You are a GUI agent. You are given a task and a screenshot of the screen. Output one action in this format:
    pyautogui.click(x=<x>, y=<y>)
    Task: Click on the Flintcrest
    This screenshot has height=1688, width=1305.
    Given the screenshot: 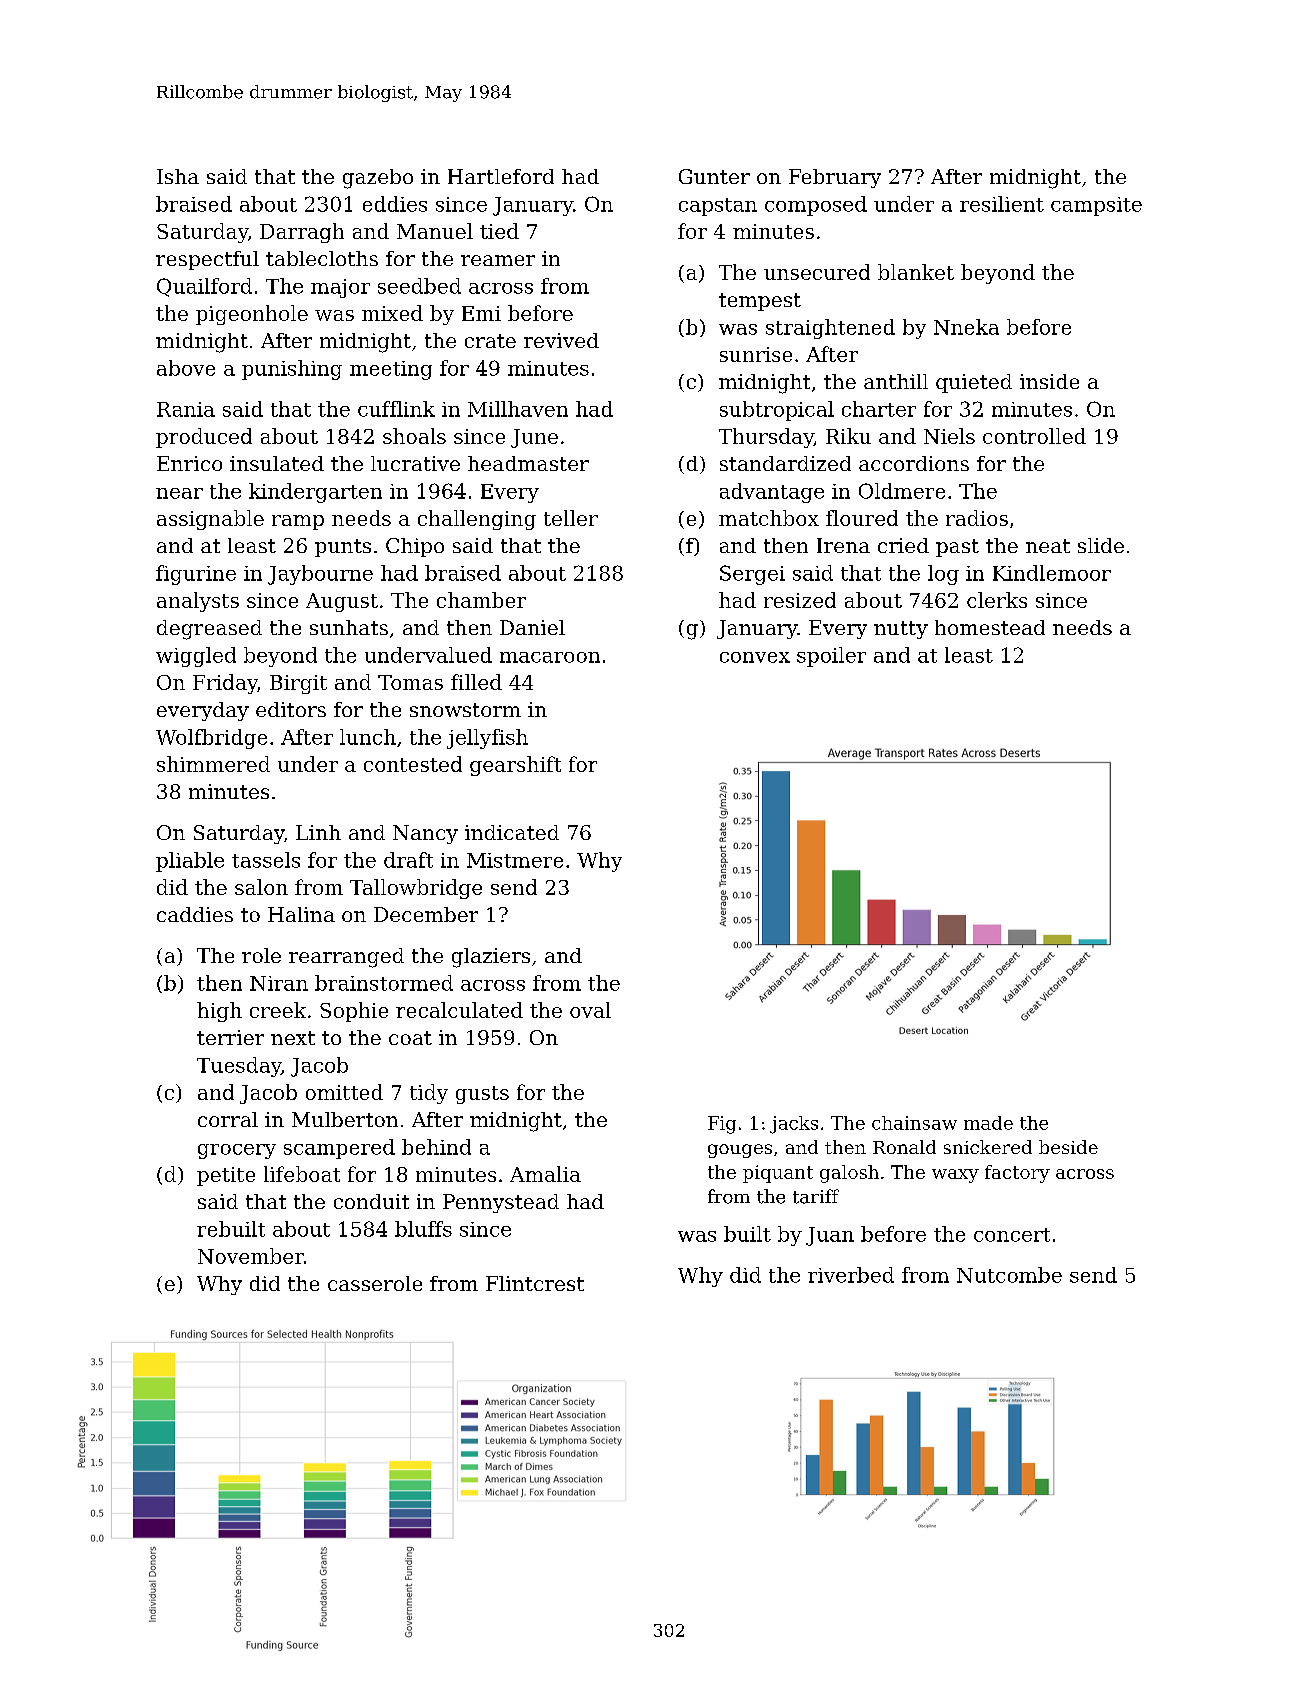 What is the action you would take?
    pyautogui.click(x=535, y=1283)
